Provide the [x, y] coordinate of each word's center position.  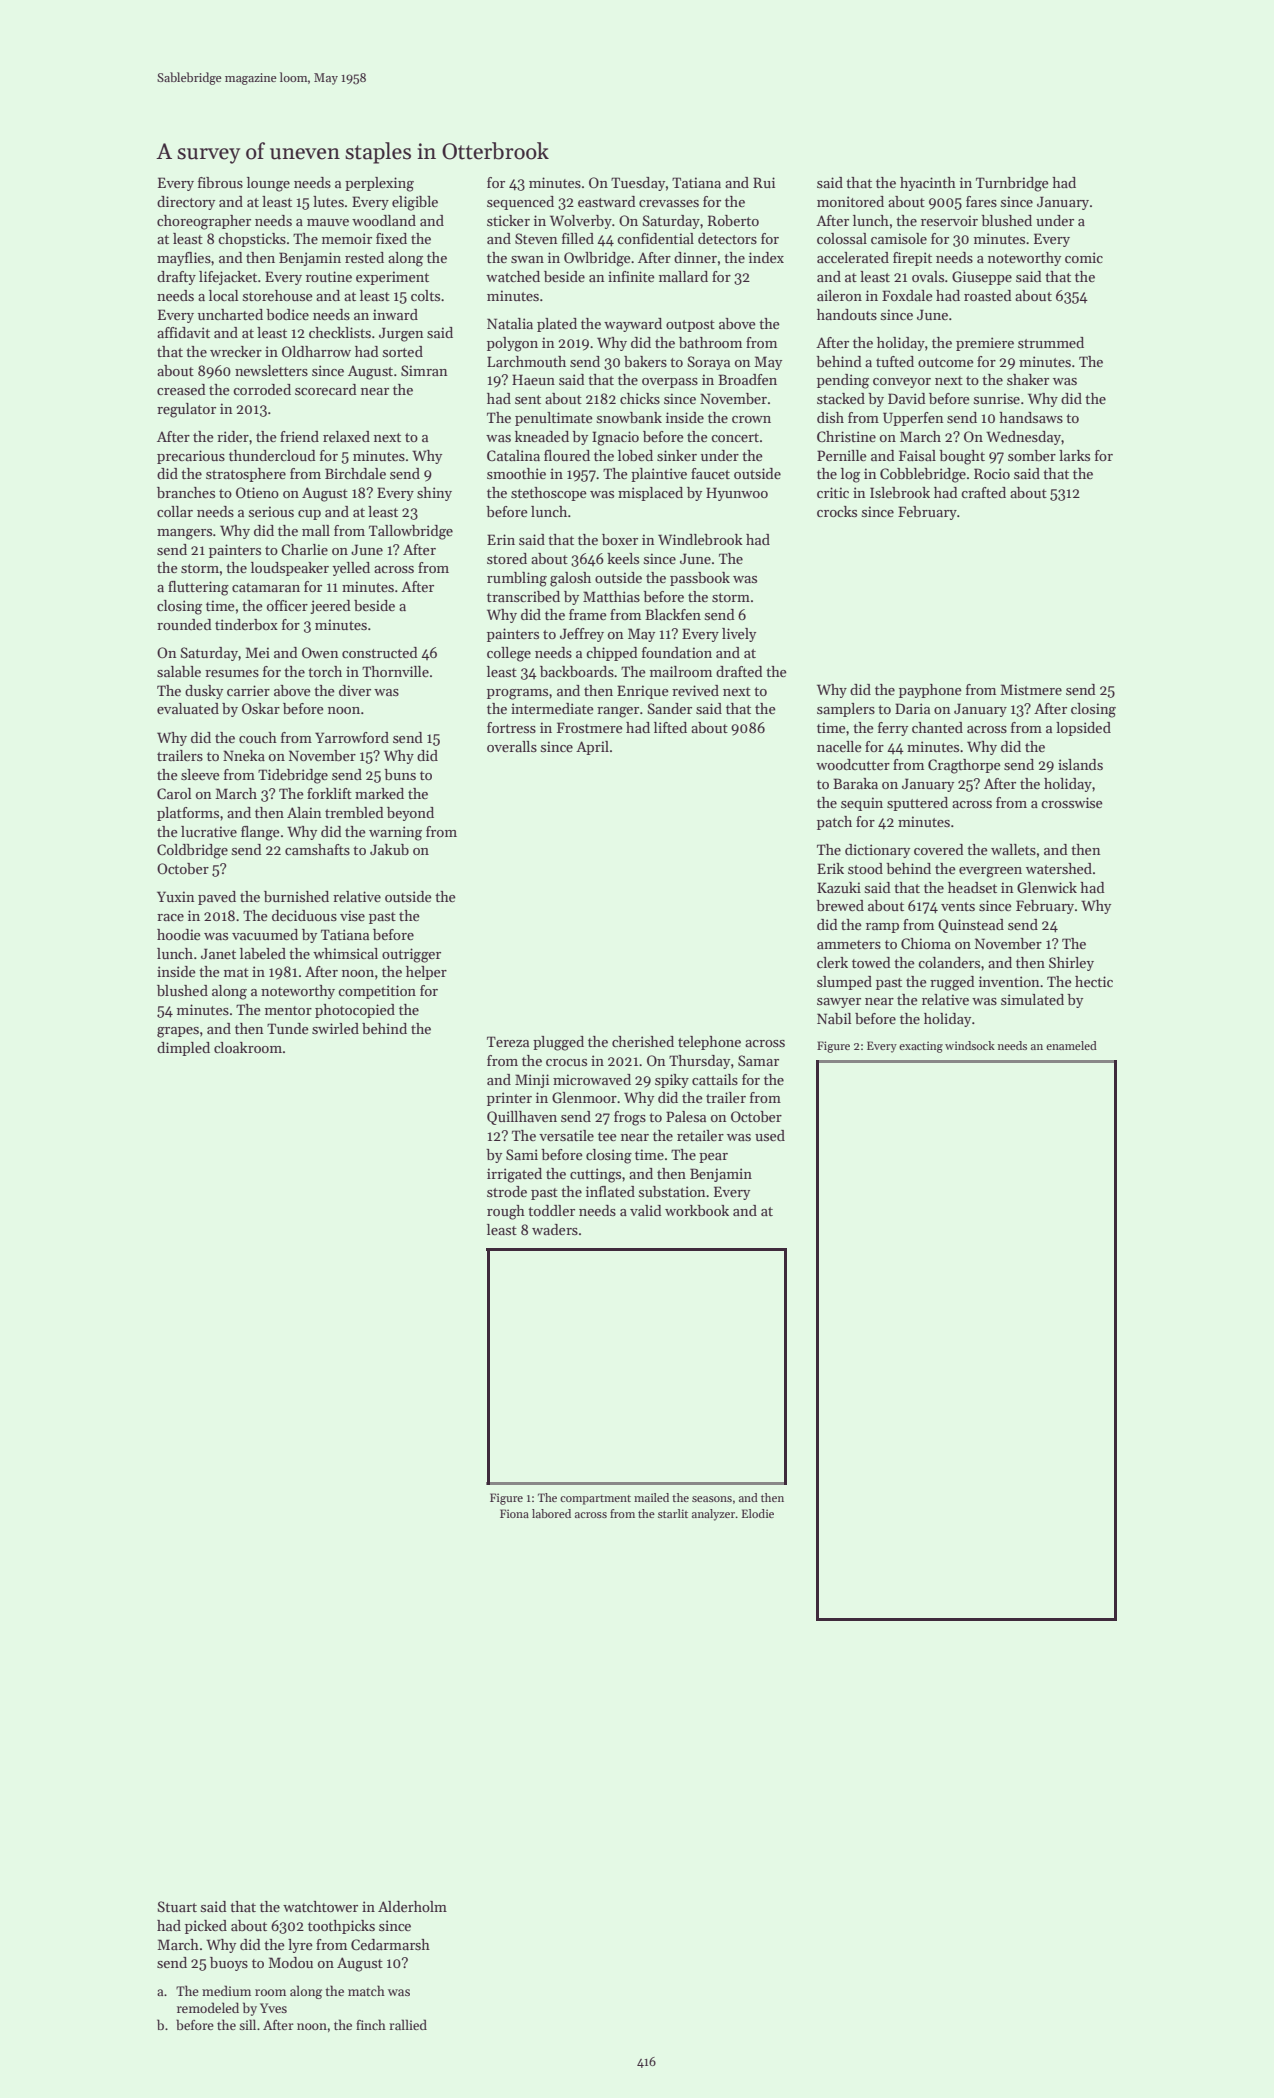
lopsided [1083, 729]
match [366, 1990]
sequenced [520, 203]
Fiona [514, 1513]
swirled [335, 1028]
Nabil [834, 1018]
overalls [512, 746]
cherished [643, 1041]
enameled [1071, 1045]
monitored [850, 201]
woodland [384, 220]
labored [551, 1513]
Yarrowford [352, 737]
